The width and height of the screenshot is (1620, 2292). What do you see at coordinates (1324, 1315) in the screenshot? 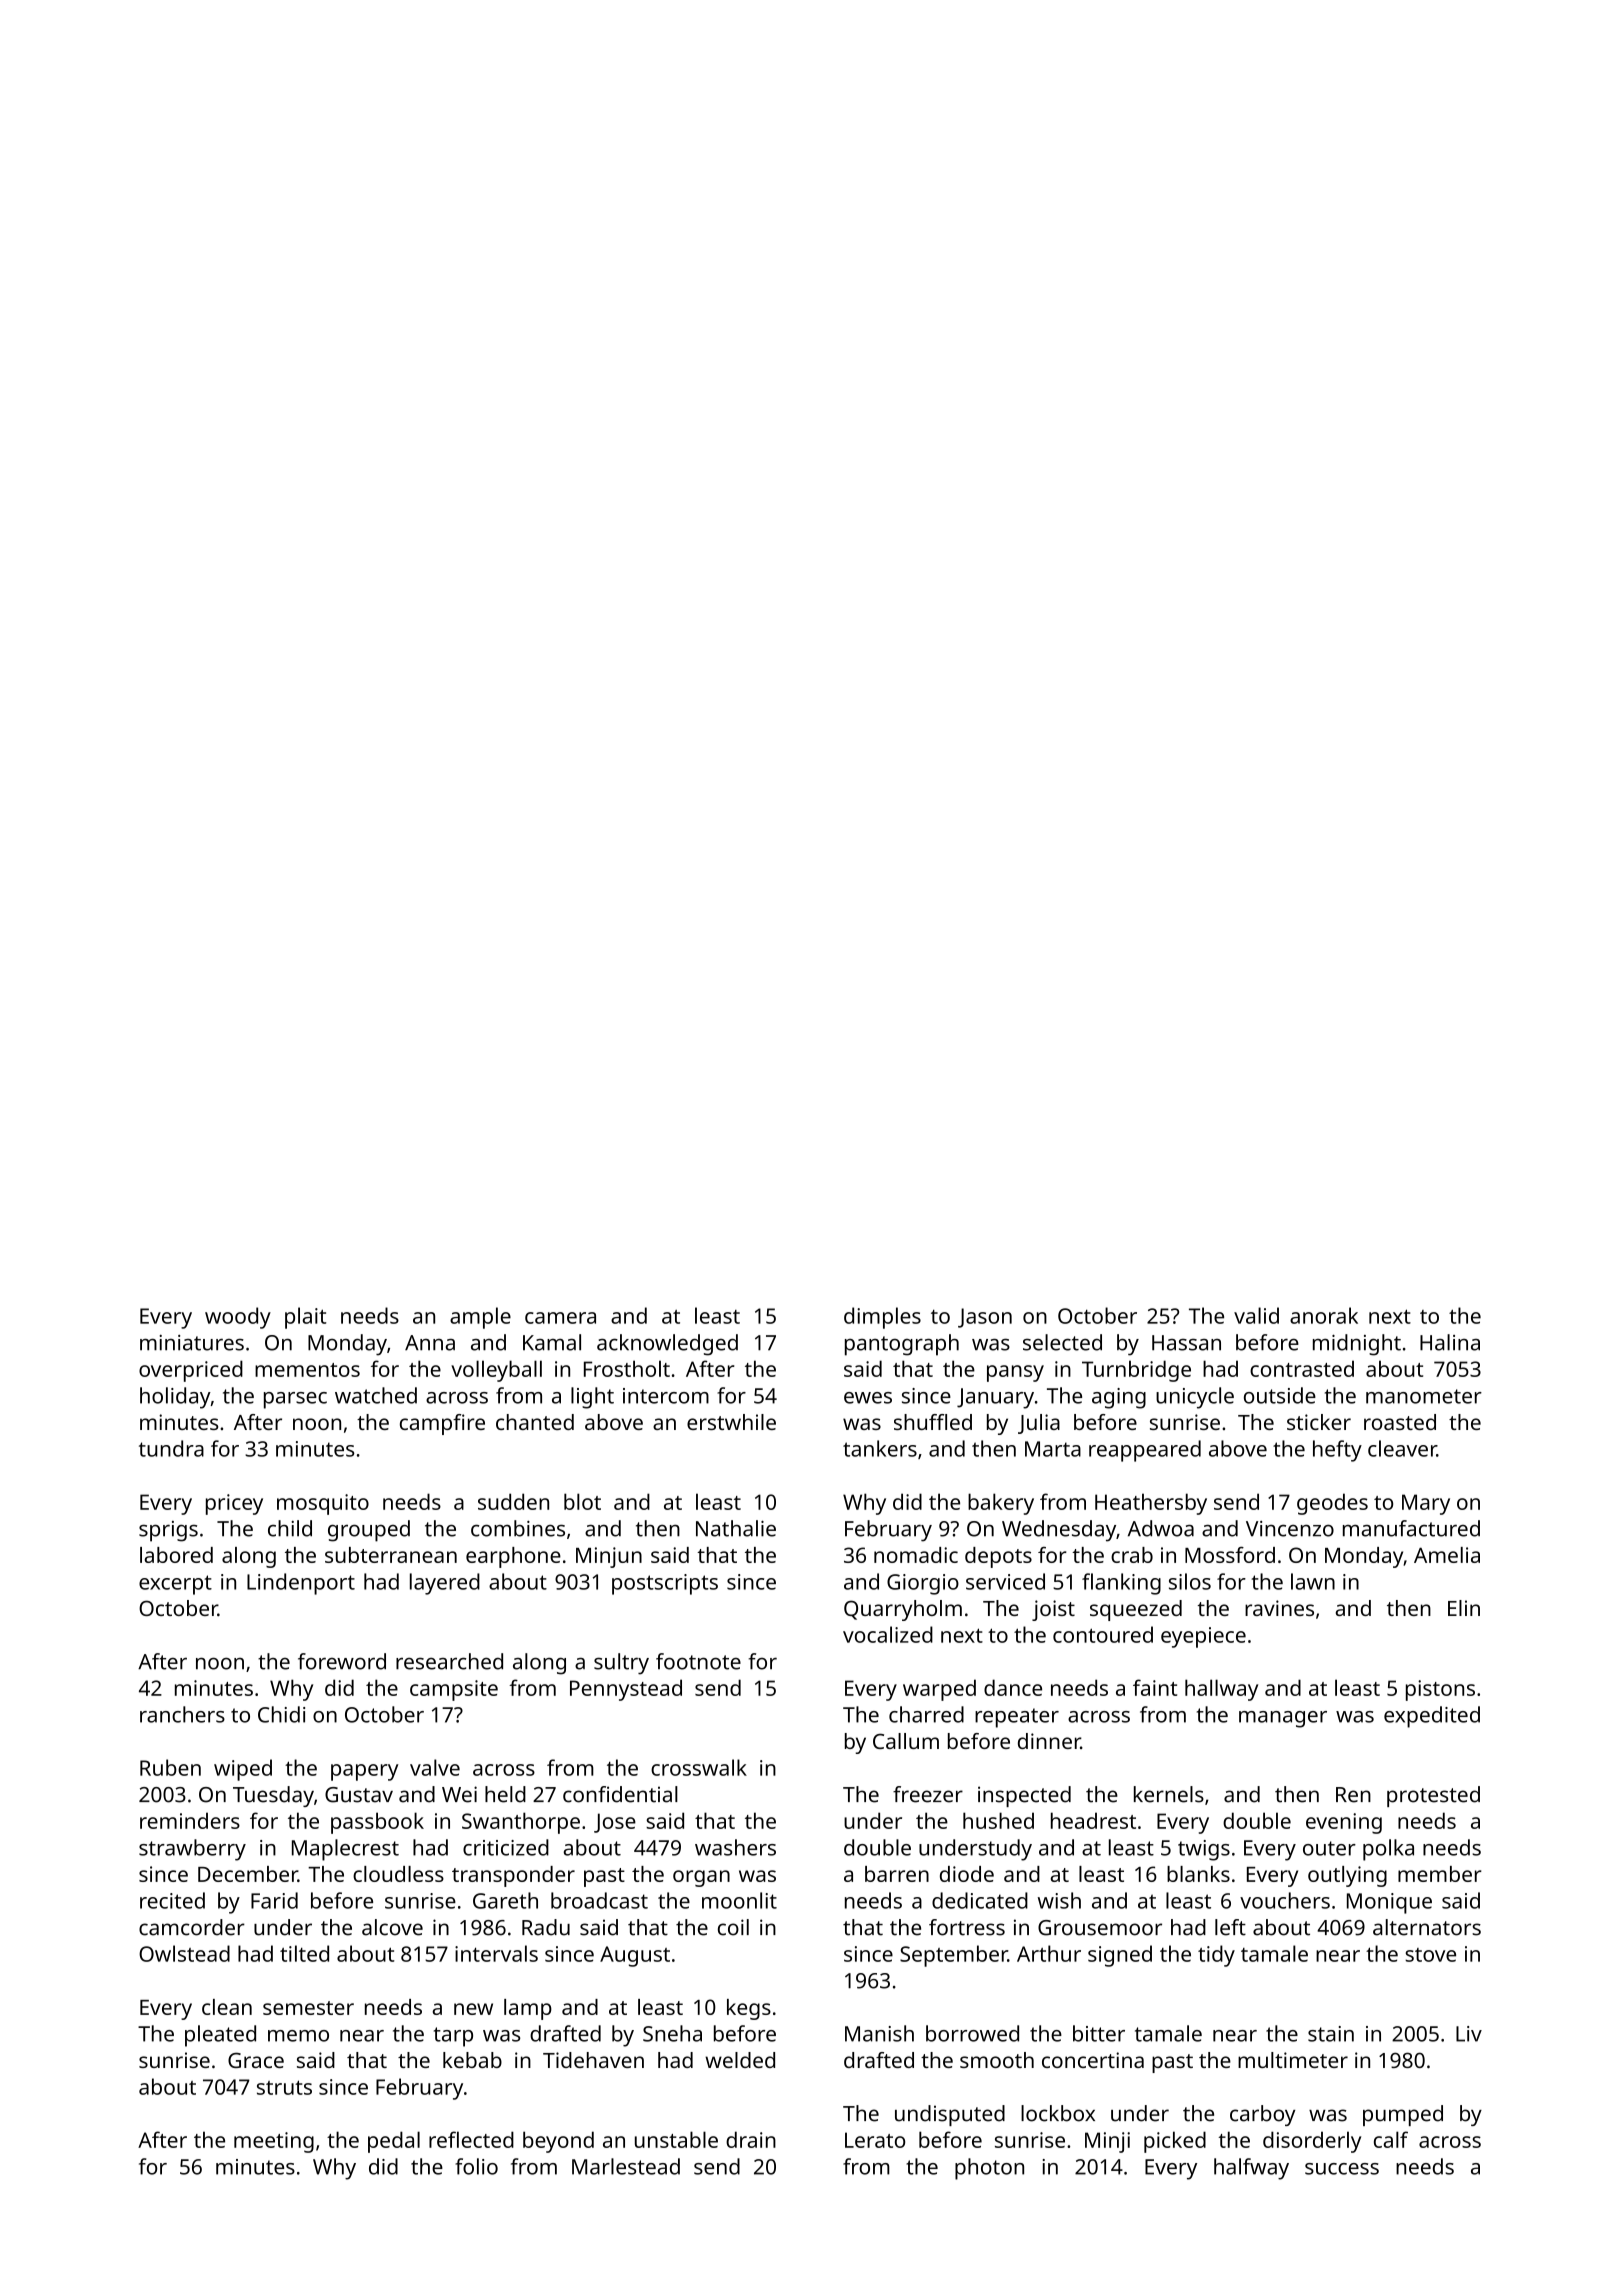
I see `anorak` at bounding box center [1324, 1315].
